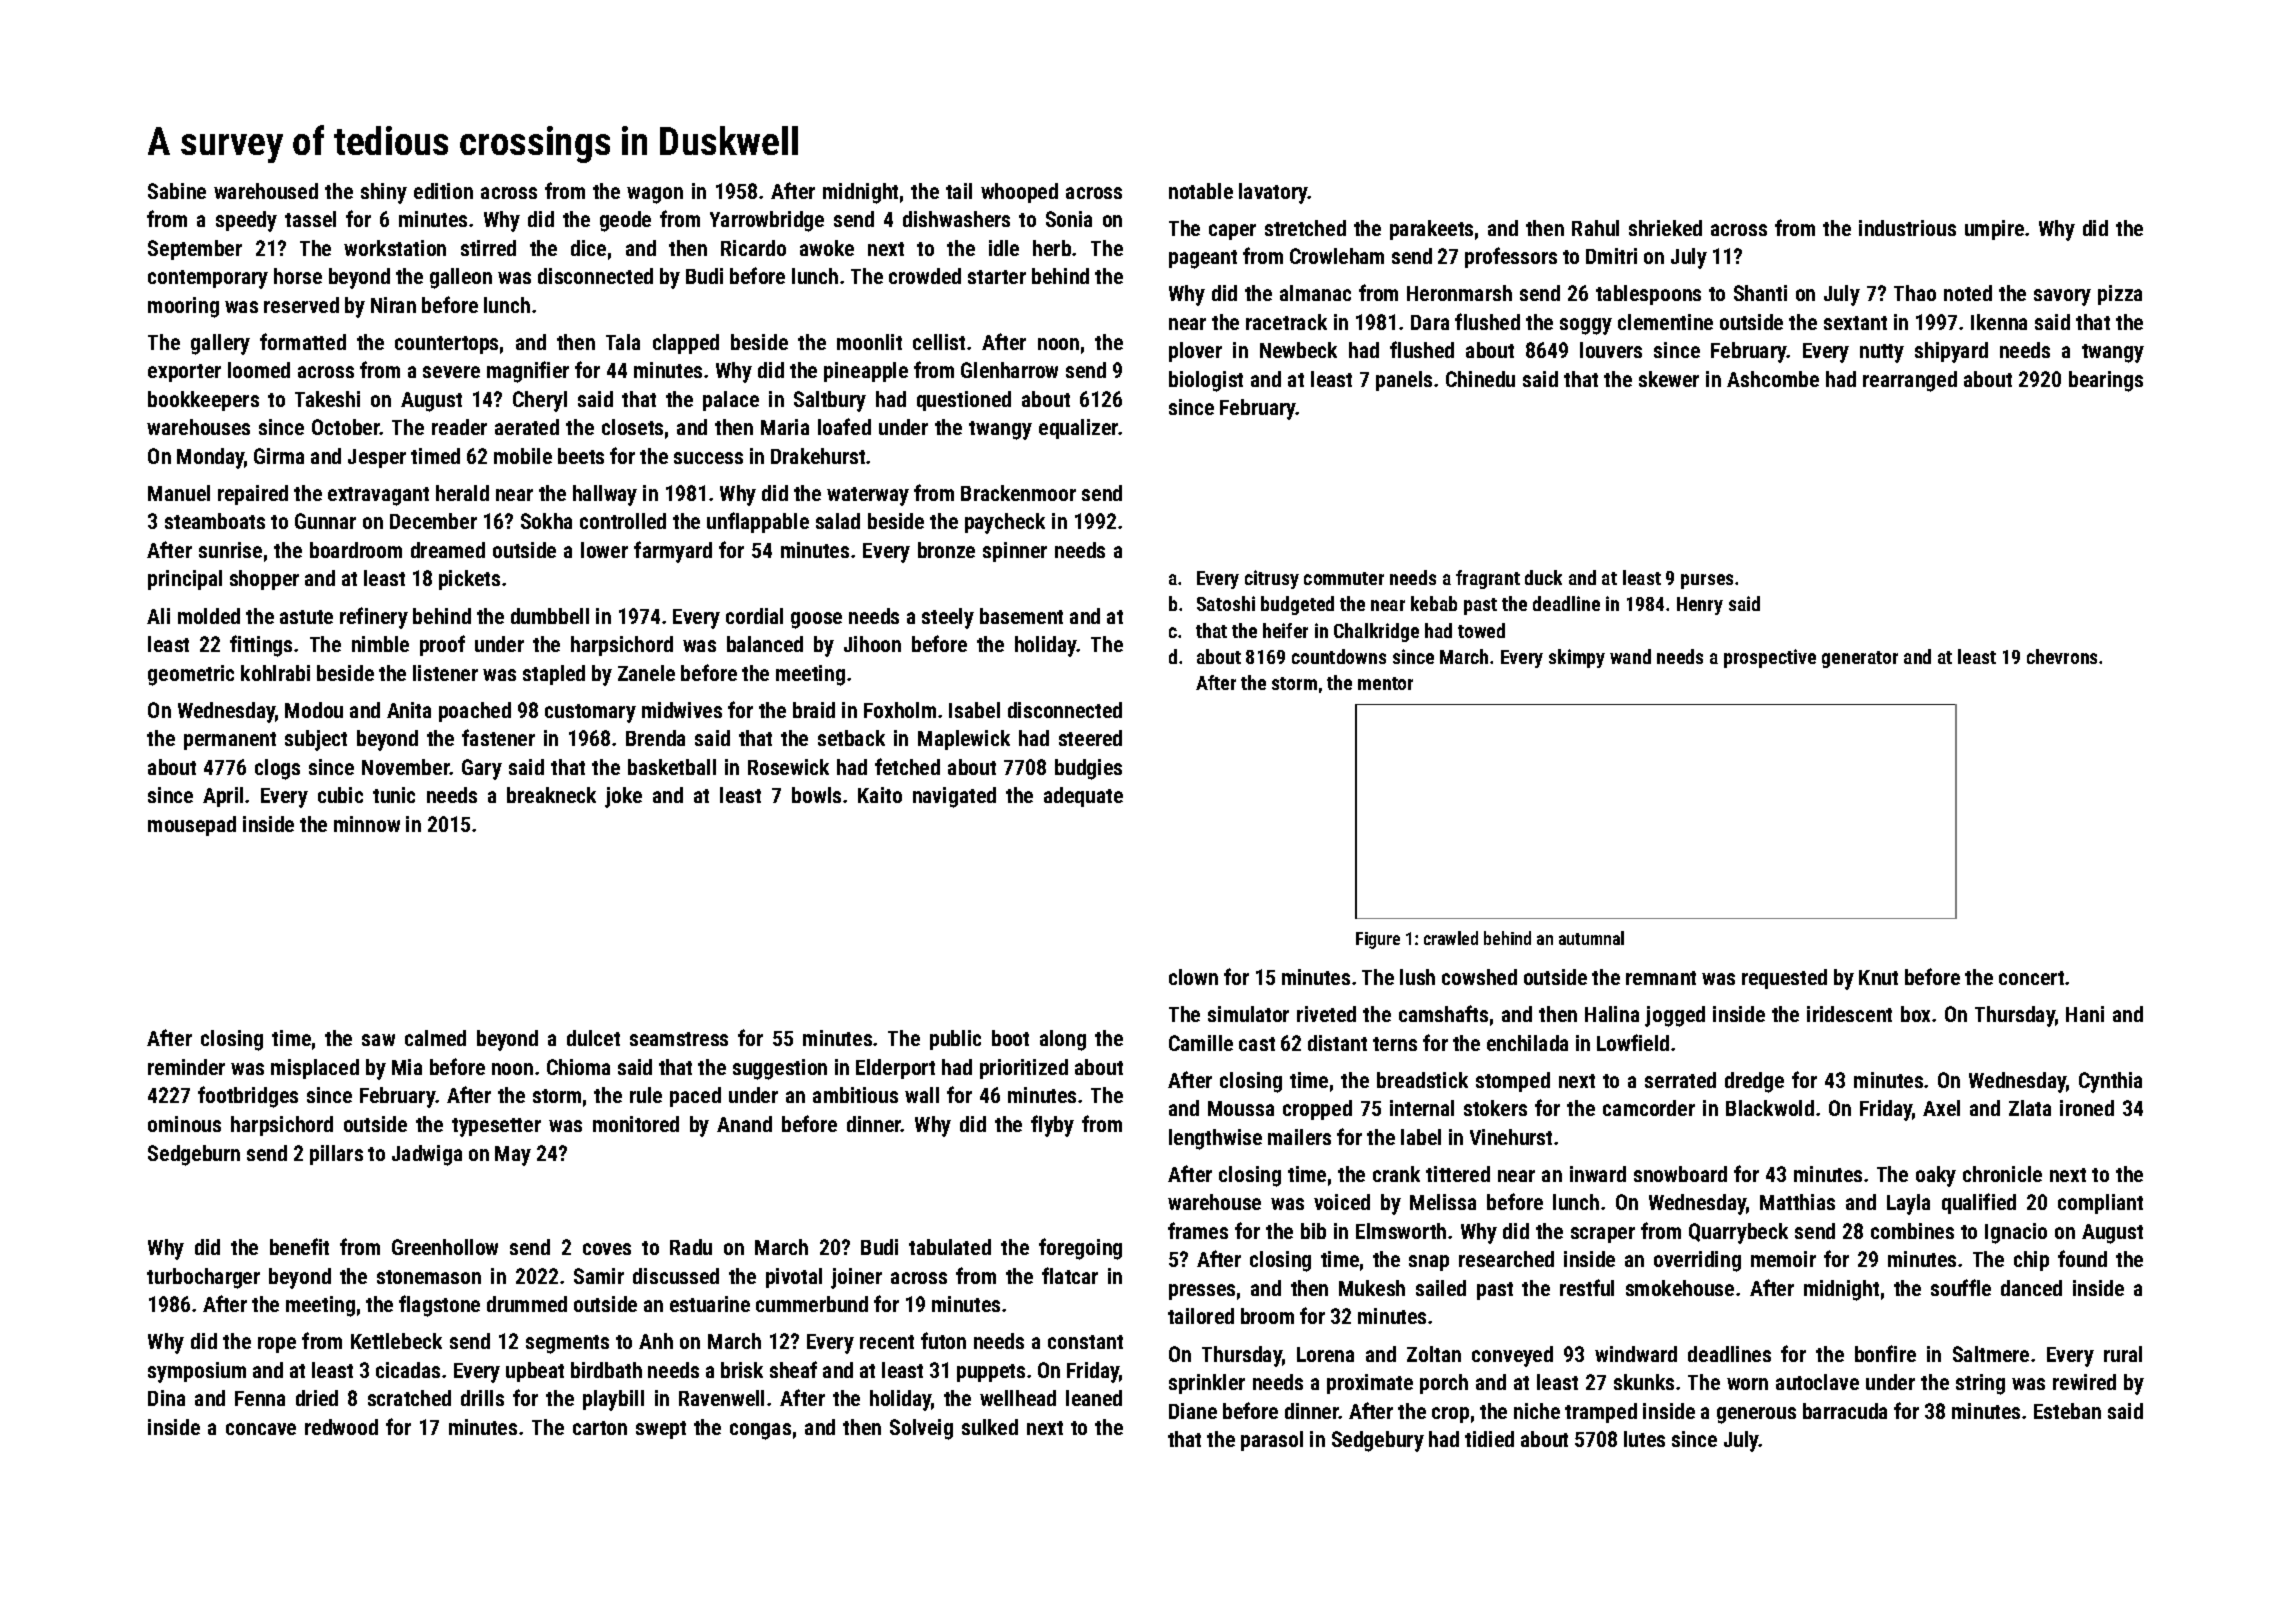 This page has width=2292, height=1620. I want to click on sulked, so click(990, 1427).
